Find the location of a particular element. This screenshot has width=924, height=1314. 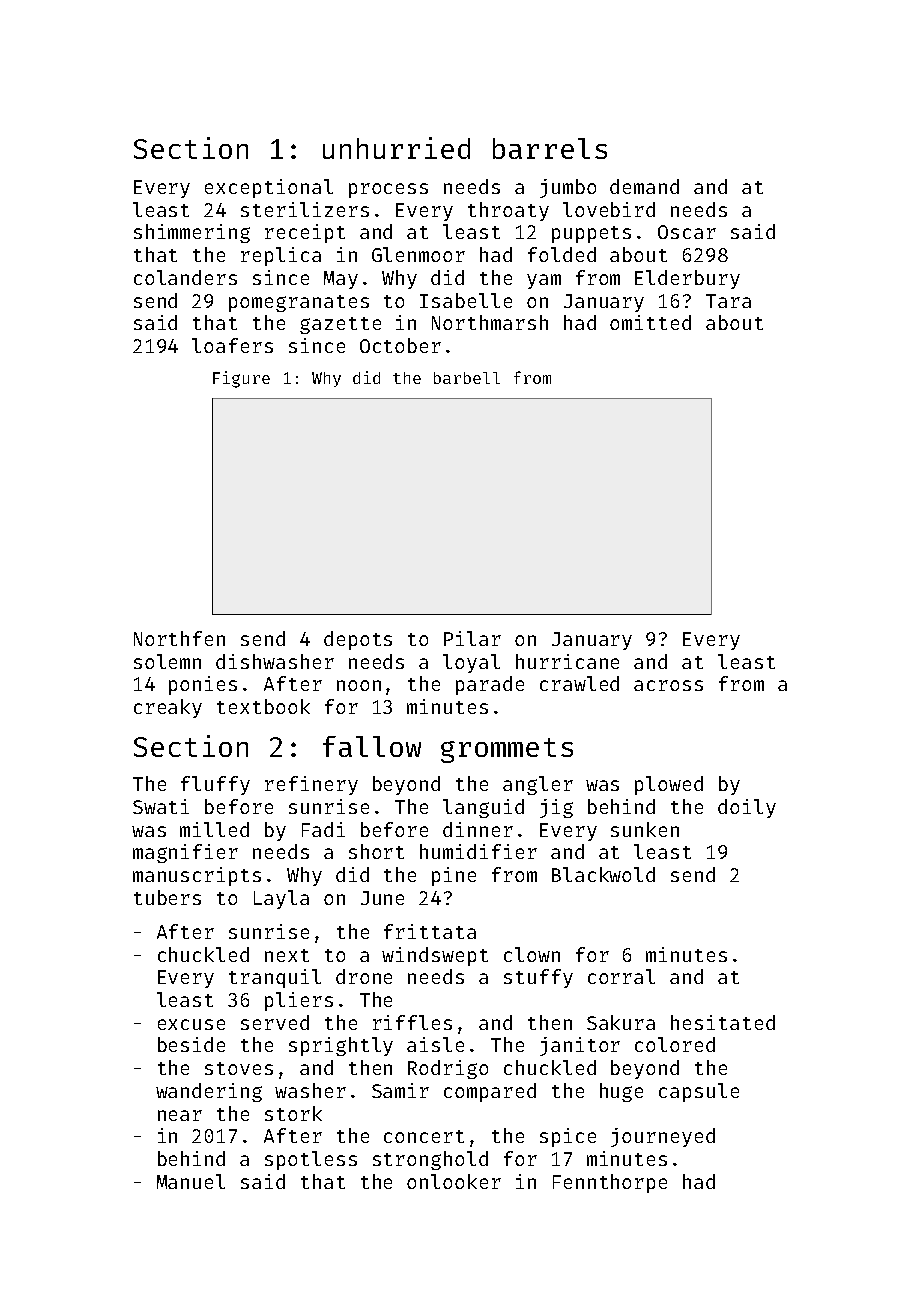

exceptional is located at coordinates (269, 188).
